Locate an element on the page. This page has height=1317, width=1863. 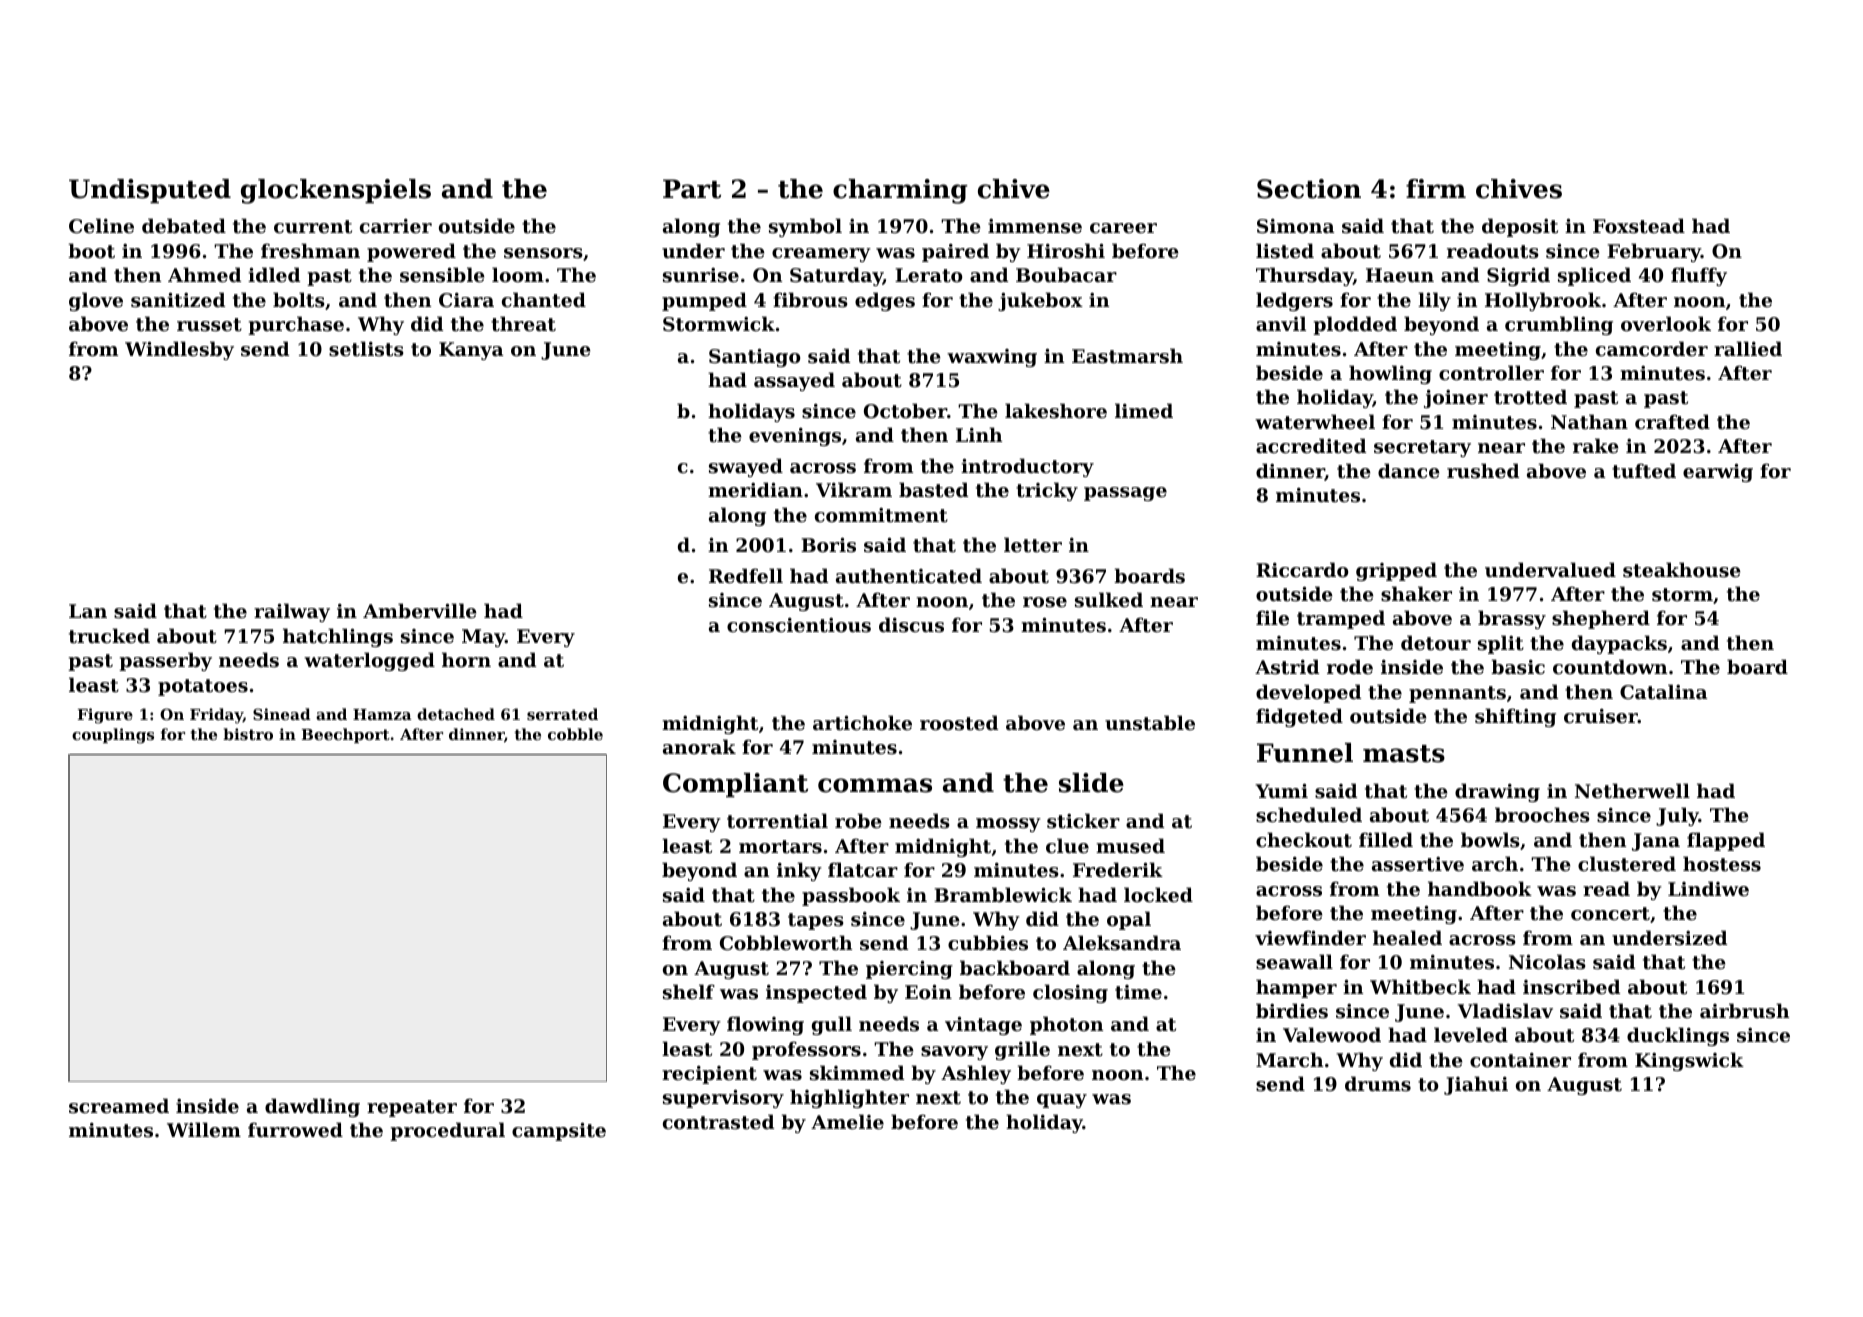
Bramblewick is located at coordinates (1003, 894).
